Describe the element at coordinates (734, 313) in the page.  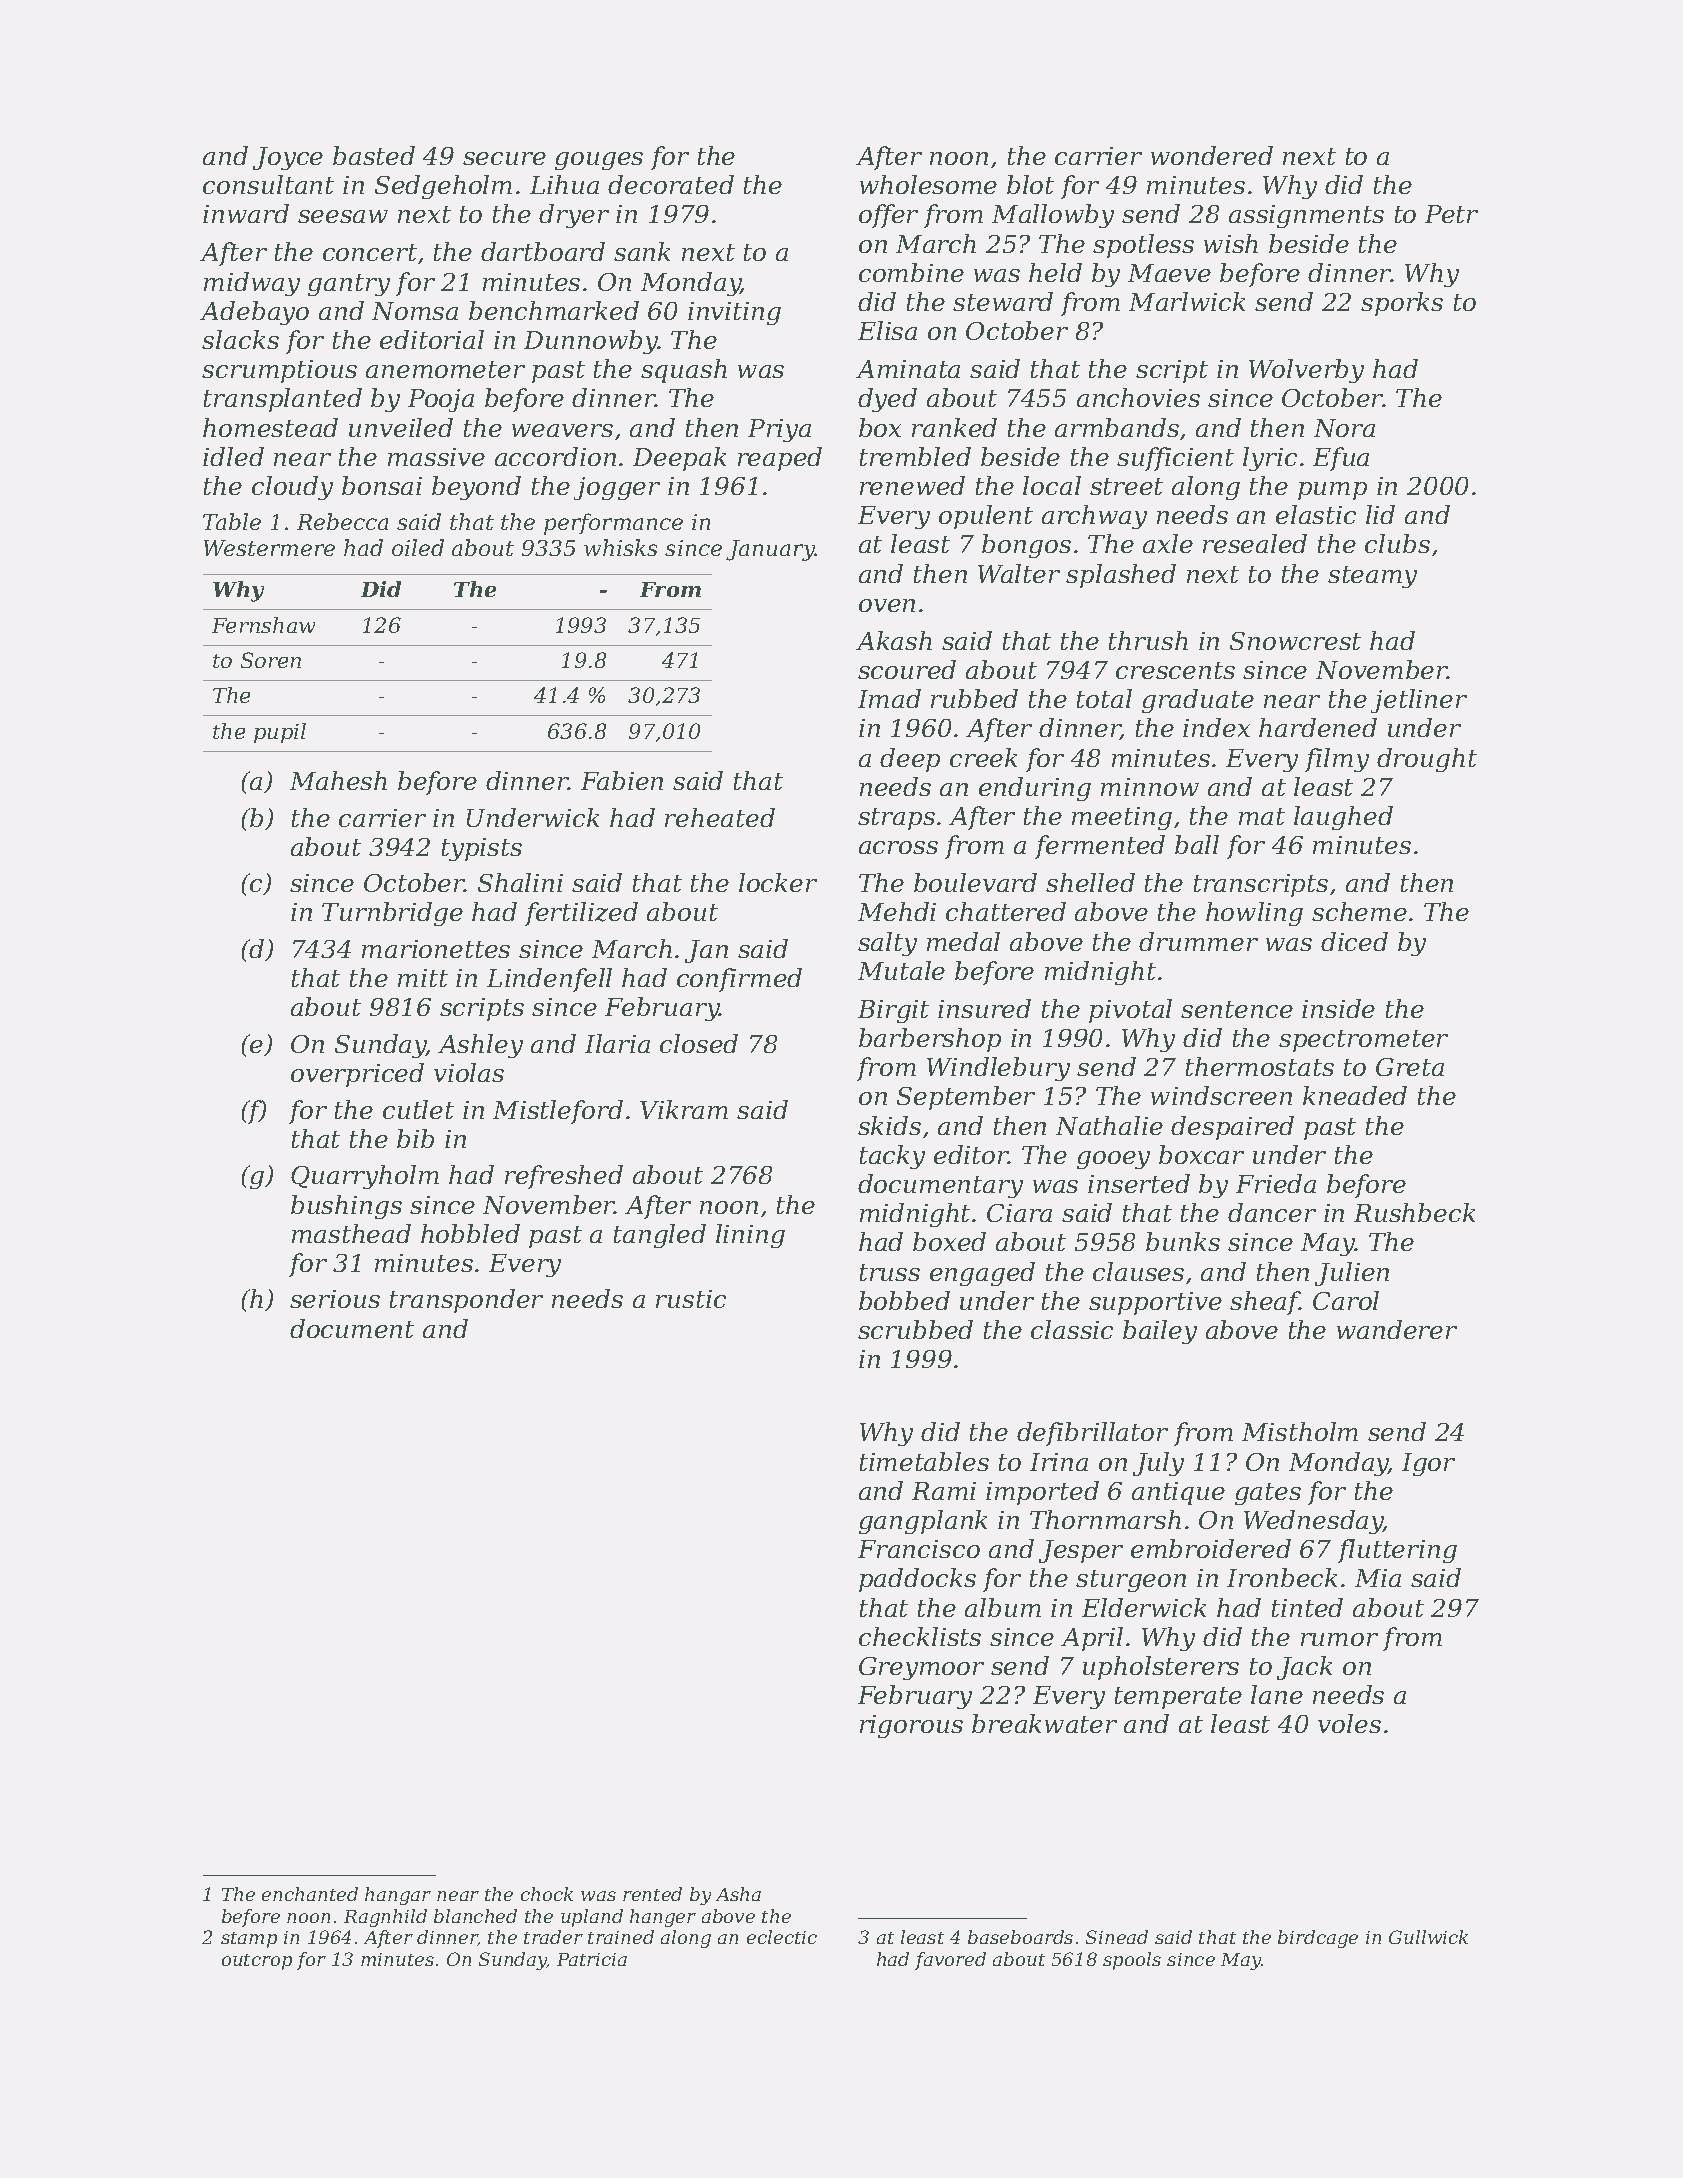
I see `inviting` at that location.
